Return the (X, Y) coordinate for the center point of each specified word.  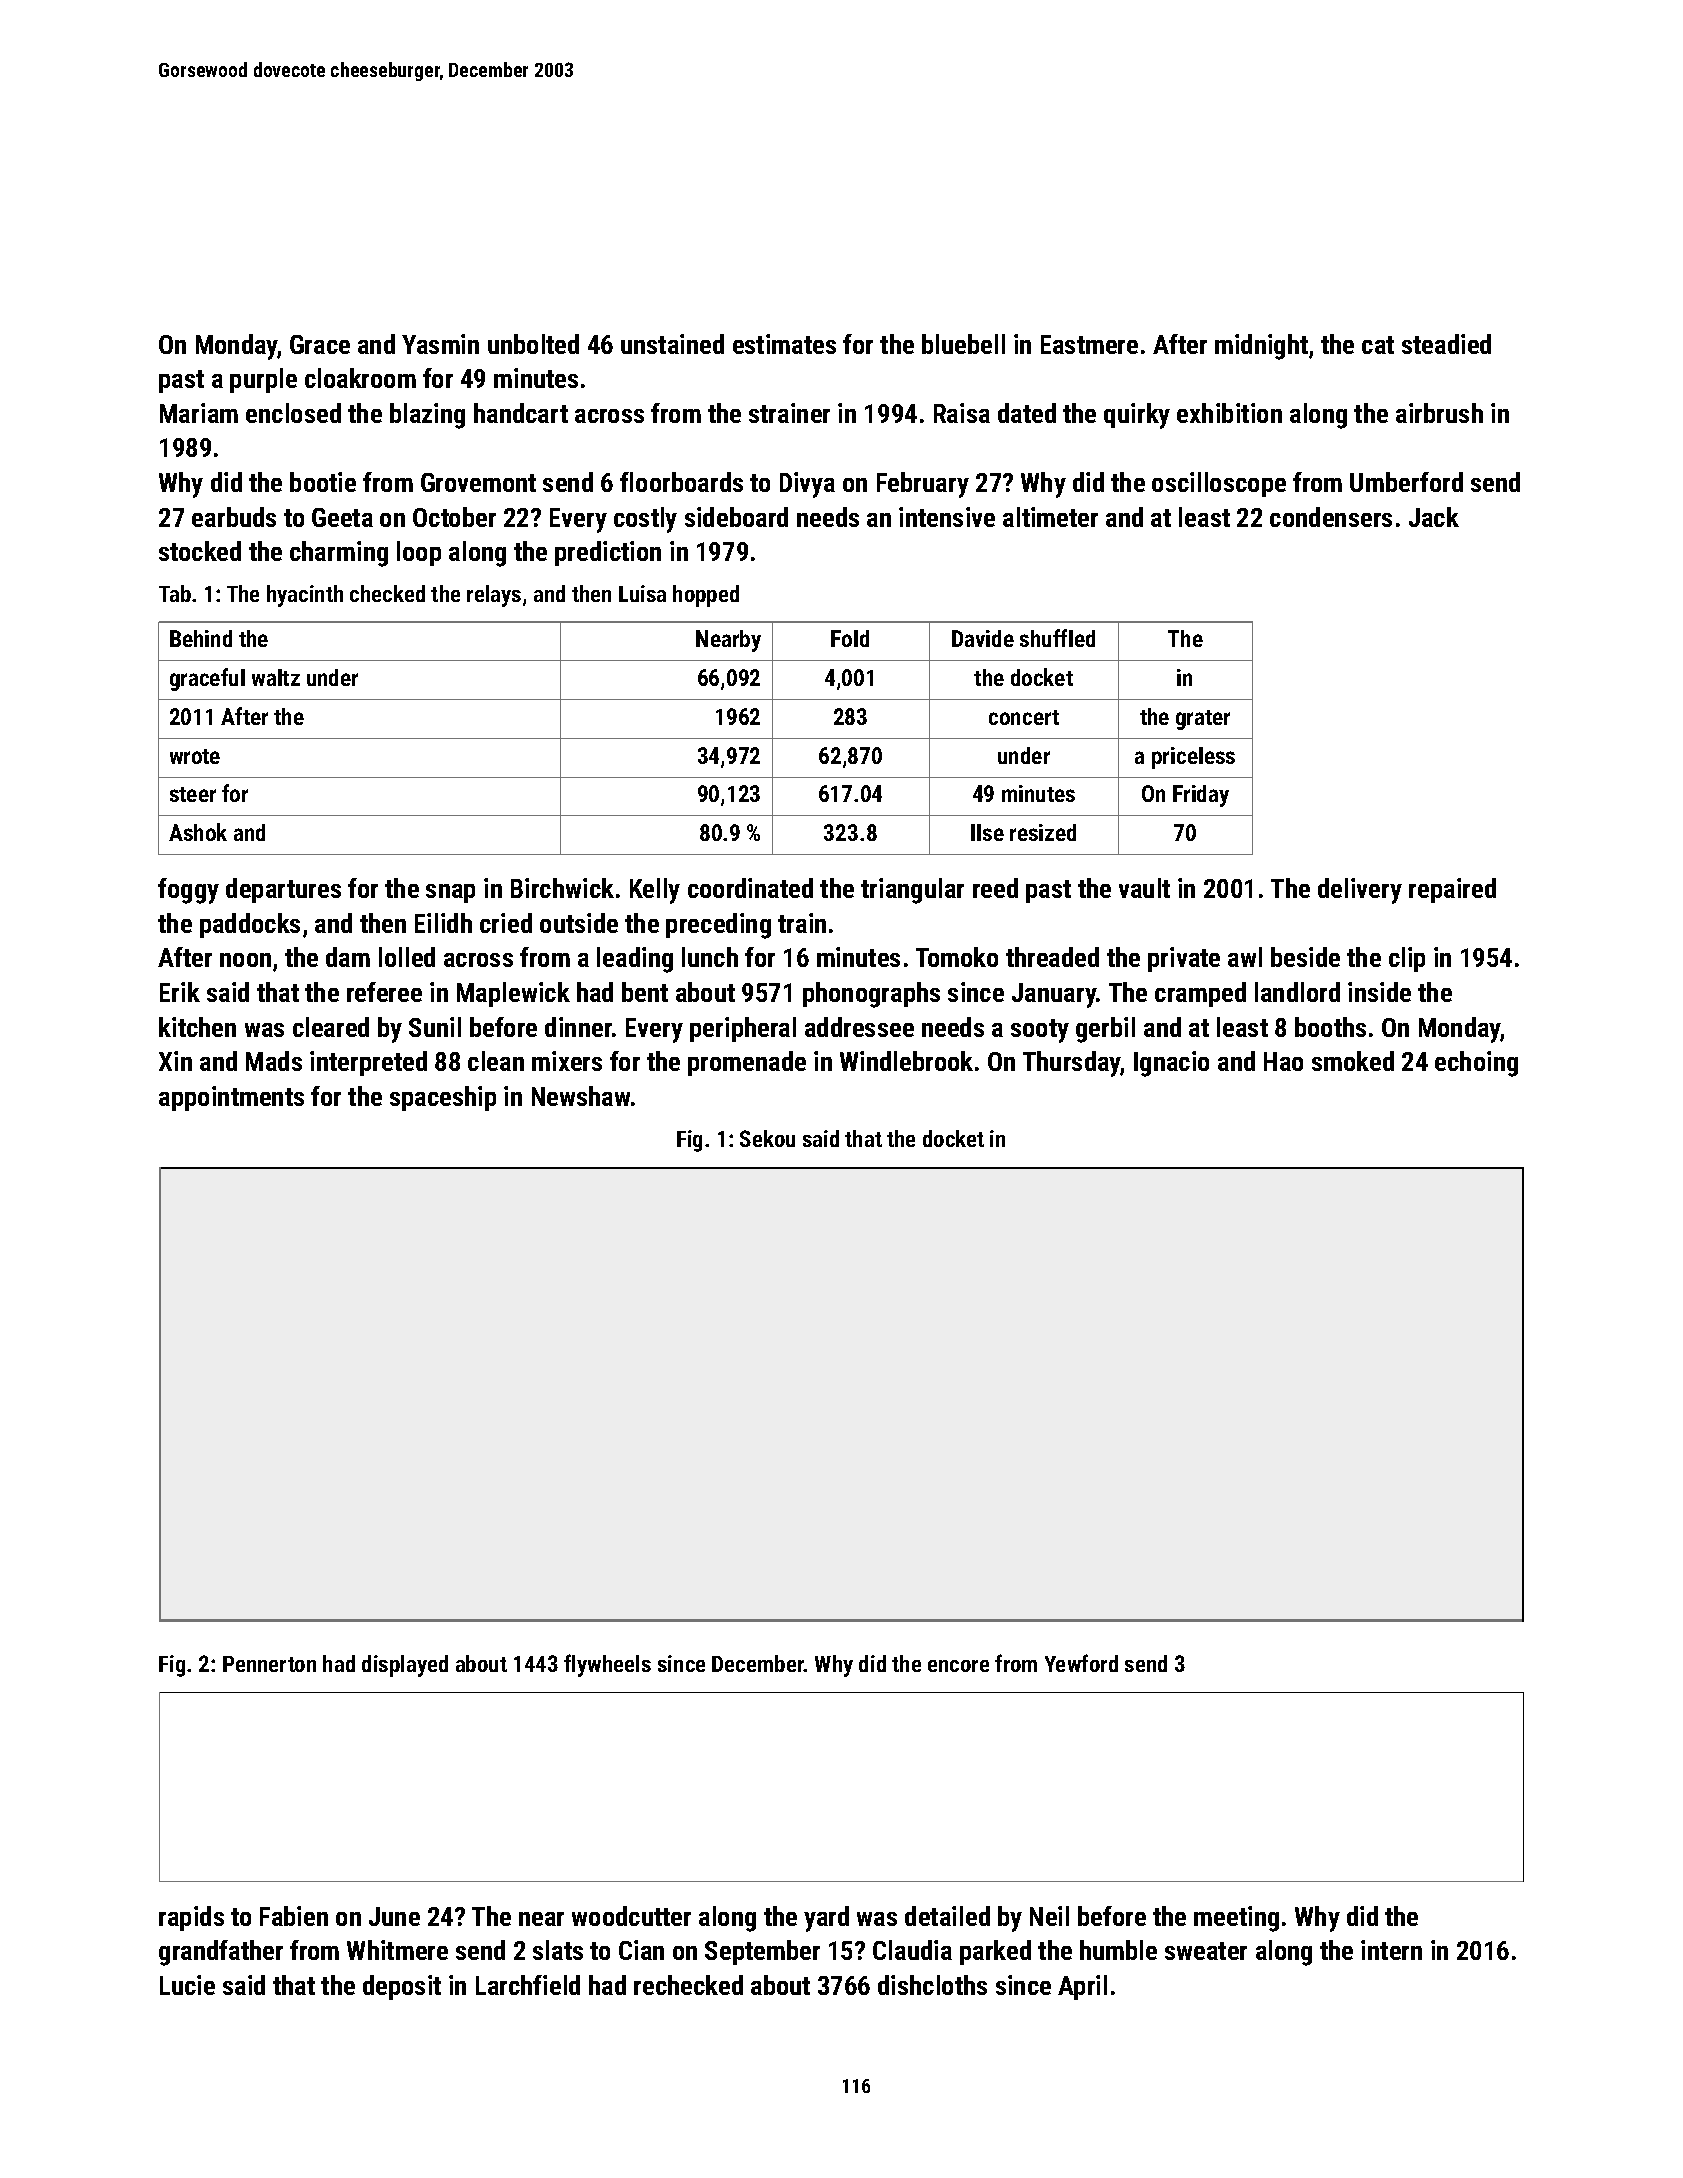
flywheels (607, 1665)
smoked (1353, 1061)
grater (1203, 720)
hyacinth (305, 596)
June (394, 1916)
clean (496, 1061)
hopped (706, 596)
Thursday (1072, 1064)
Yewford (1081, 1663)
